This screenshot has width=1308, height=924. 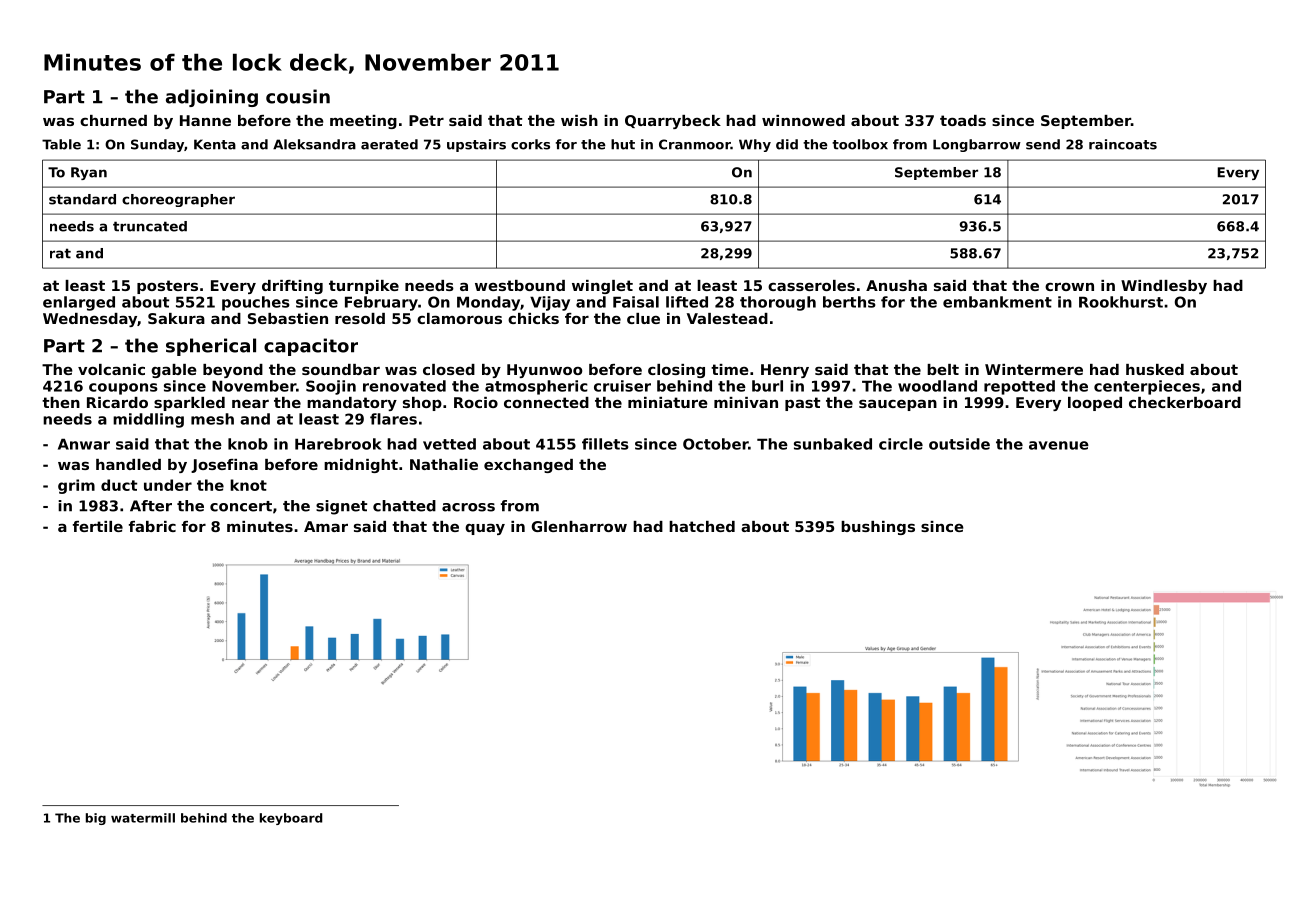 What do you see at coordinates (61, 402) in the screenshot?
I see `then` at bounding box center [61, 402].
